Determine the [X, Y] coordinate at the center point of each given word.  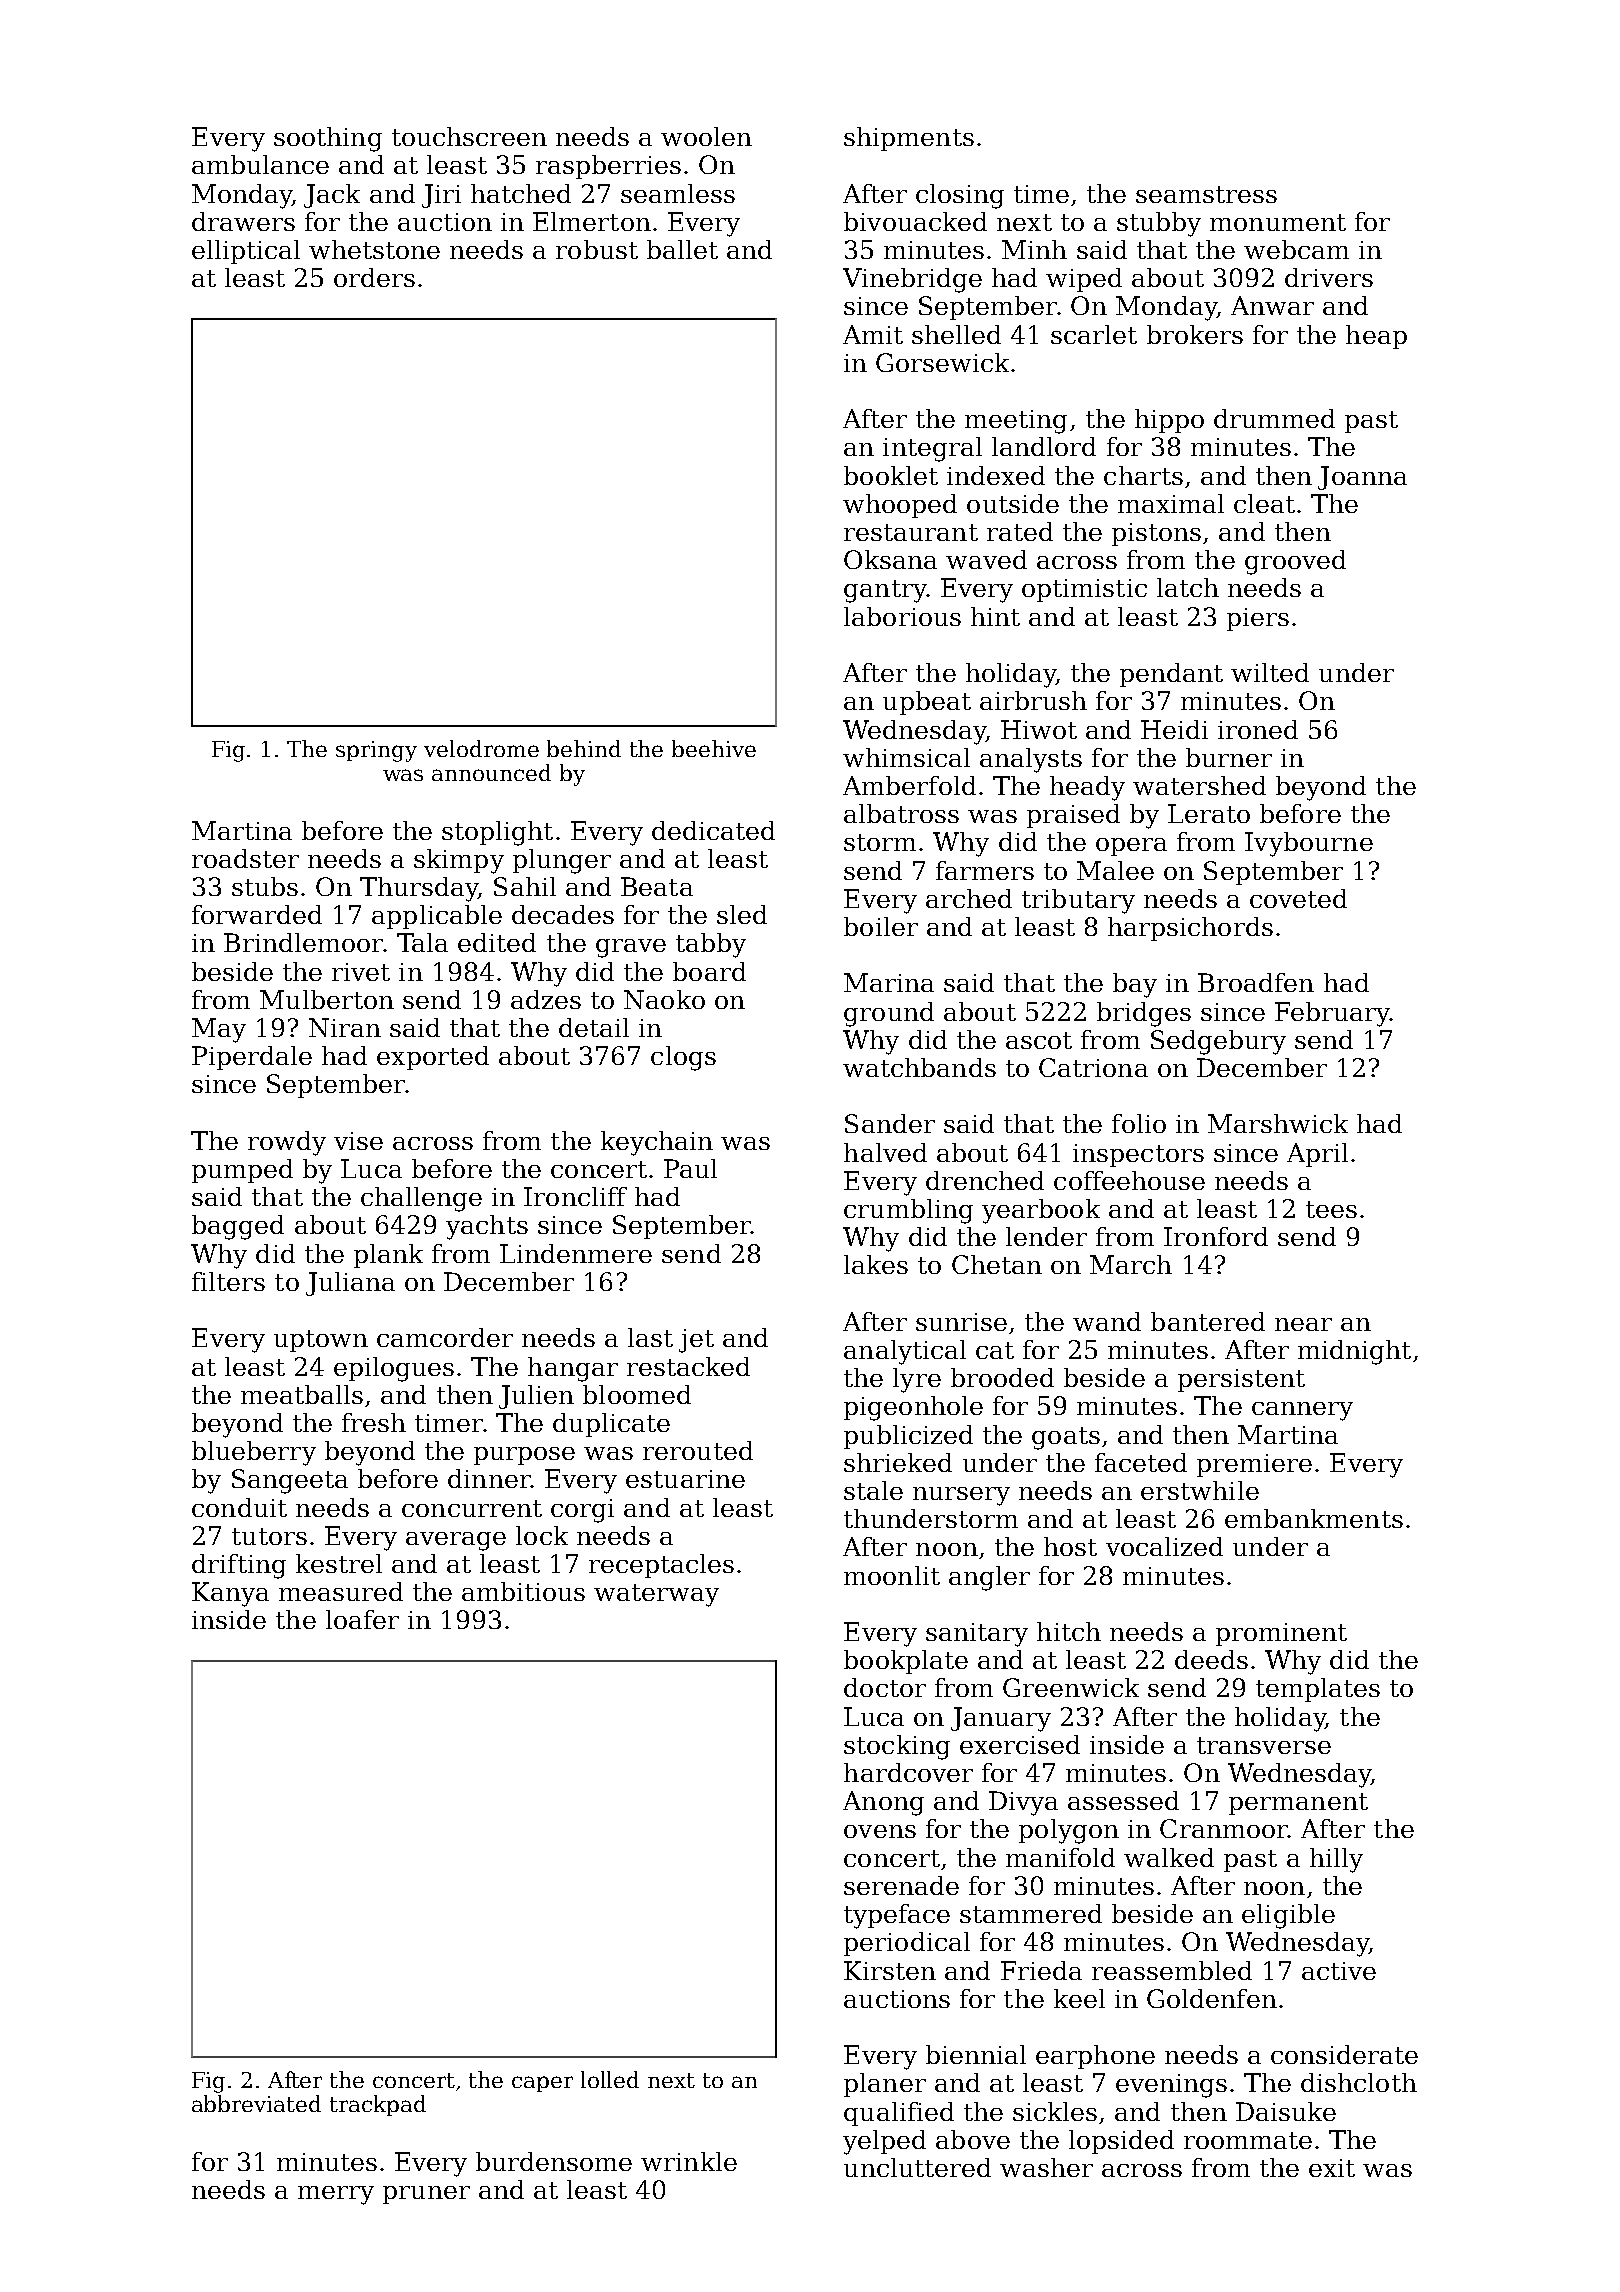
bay [1135, 985]
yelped [884, 2142]
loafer [362, 1619]
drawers [243, 221]
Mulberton [327, 999]
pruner [426, 2195]
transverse [1264, 1745]
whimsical [906, 757]
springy [376, 751]
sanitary [977, 1635]
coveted [1298, 898]
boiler [881, 926]
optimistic [1084, 590]
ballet [682, 249]
